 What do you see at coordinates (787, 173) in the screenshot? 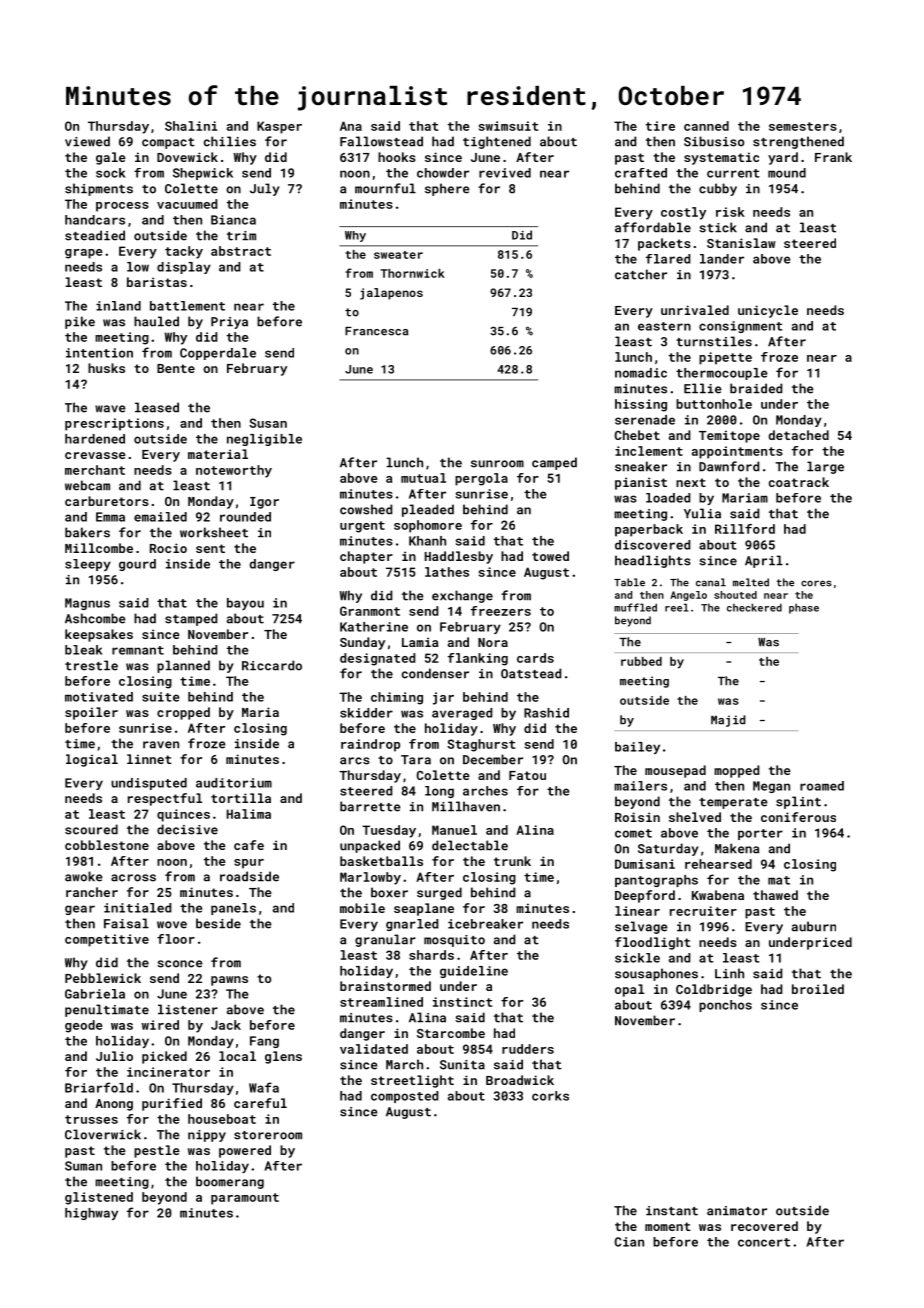
I see `mound` at bounding box center [787, 173].
